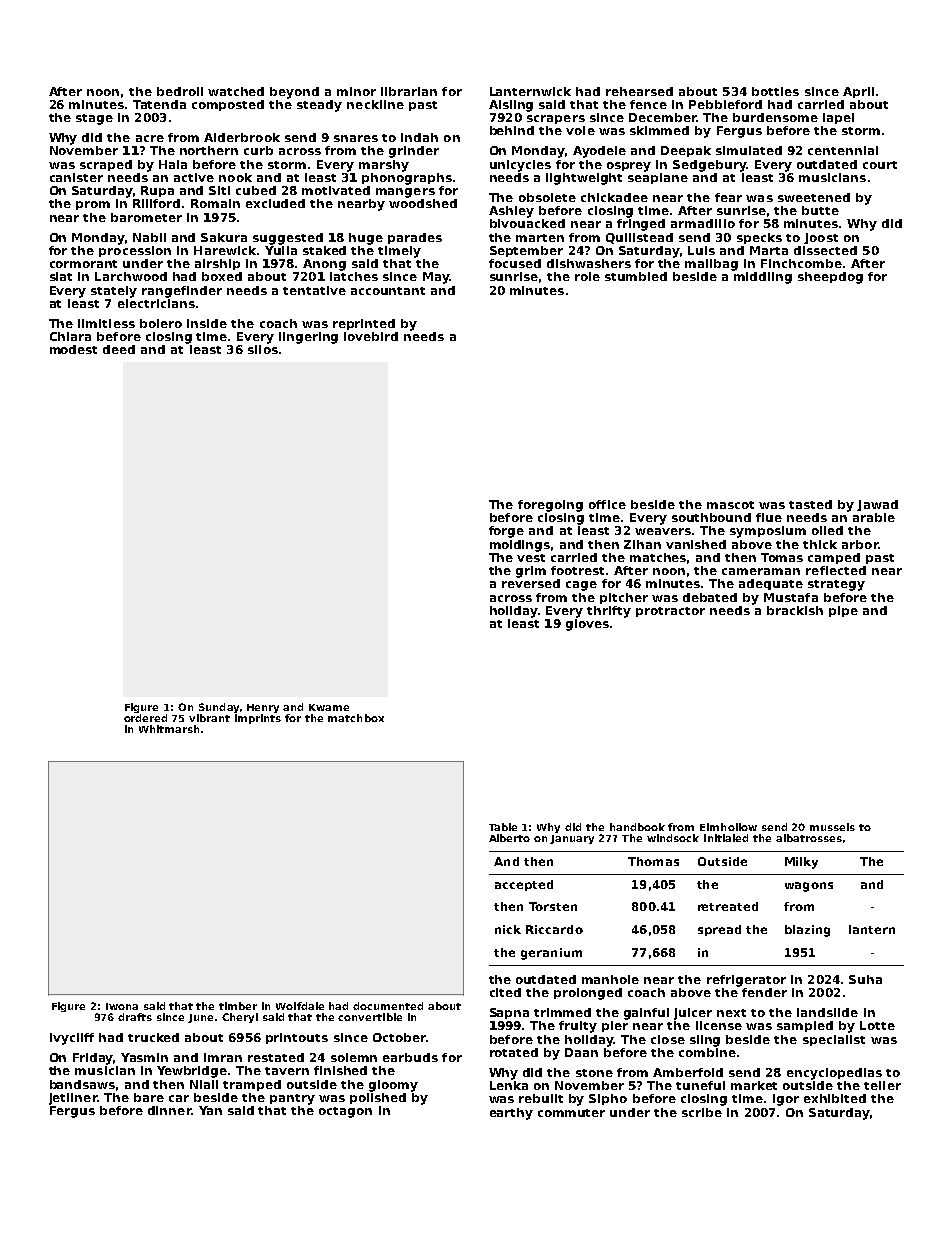  Describe the element at coordinates (832, 827) in the image. I see `mussels` at that location.
